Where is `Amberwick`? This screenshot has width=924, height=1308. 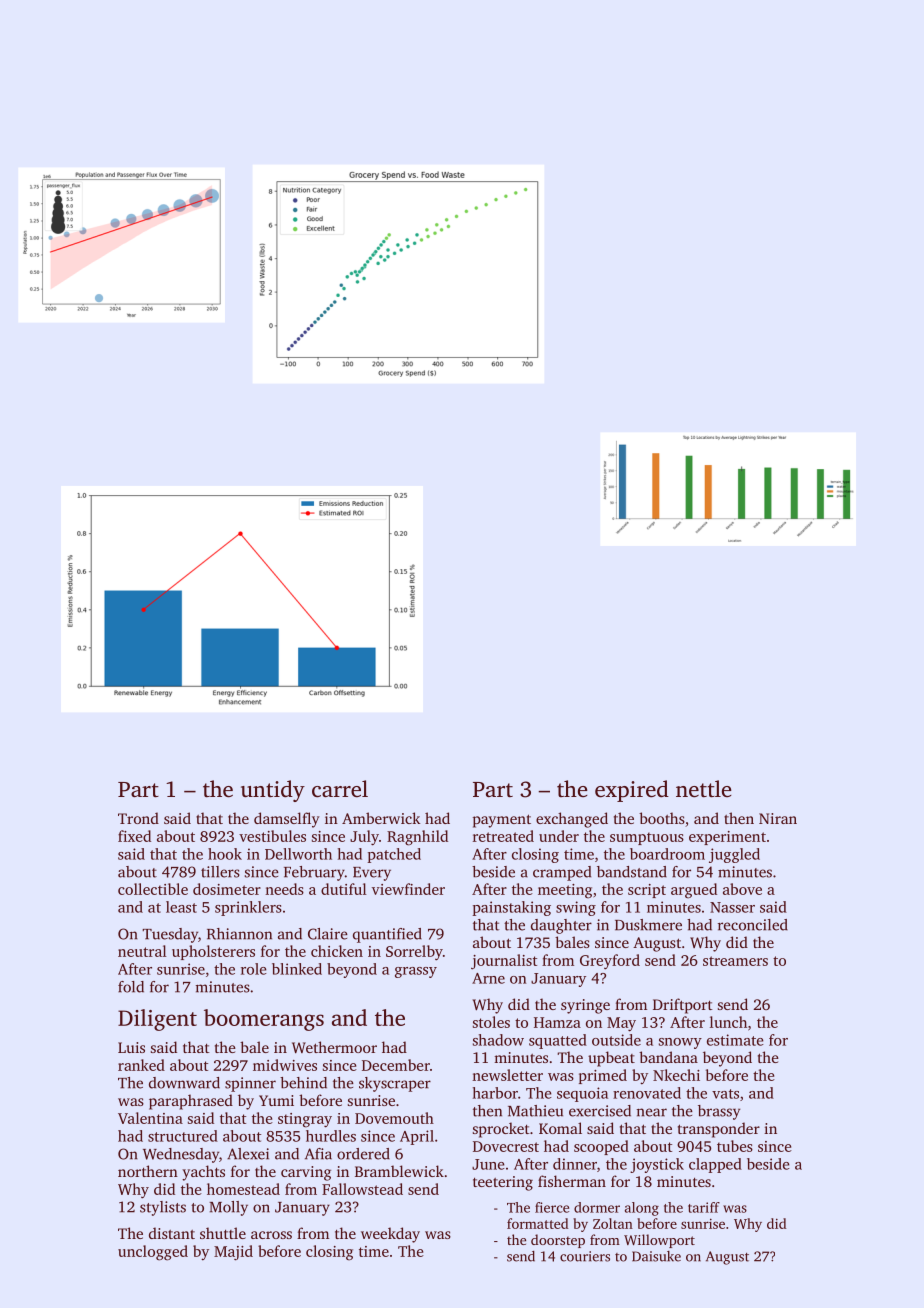
Amberwick is located at coordinates (381, 818).
